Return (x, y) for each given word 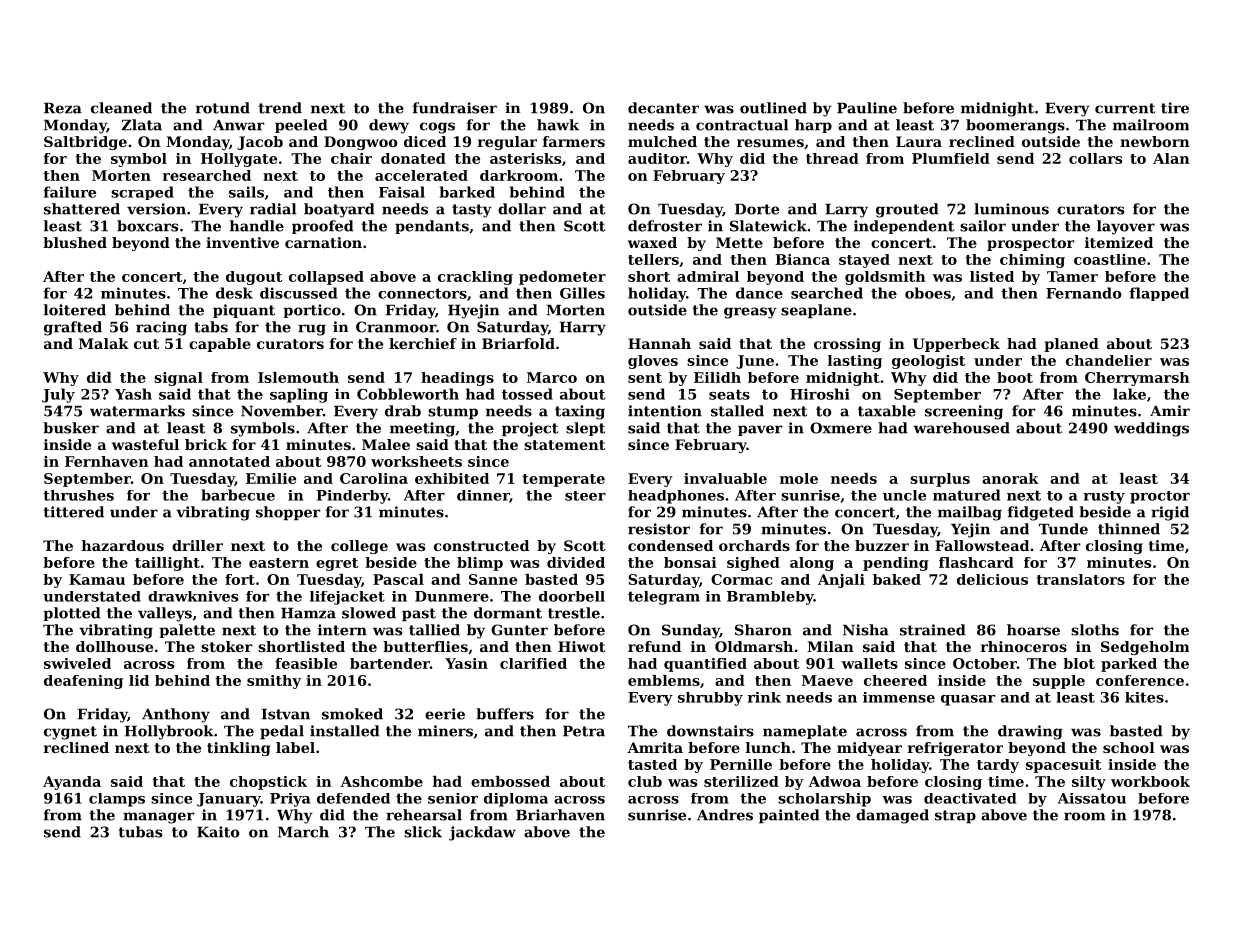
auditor (657, 158)
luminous (1011, 209)
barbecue (238, 495)
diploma (516, 800)
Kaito (218, 832)
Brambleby (770, 598)
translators (1080, 579)
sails (246, 192)
